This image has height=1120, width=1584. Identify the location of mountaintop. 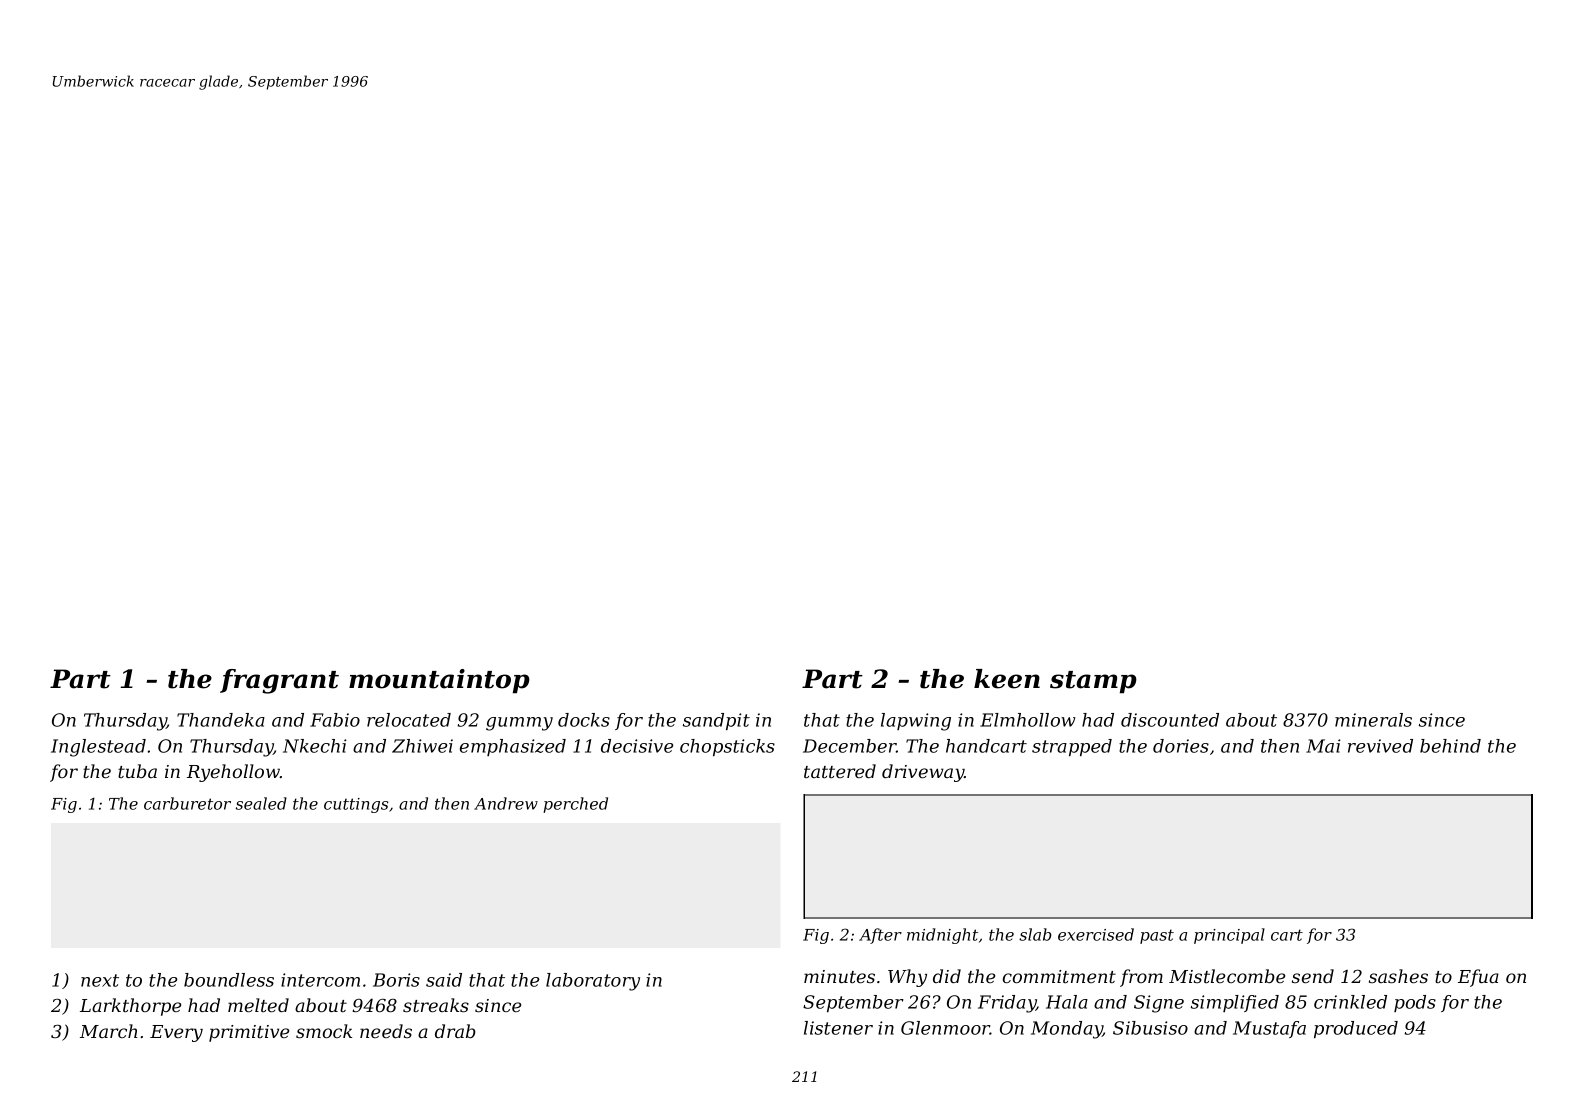
(439, 681).
